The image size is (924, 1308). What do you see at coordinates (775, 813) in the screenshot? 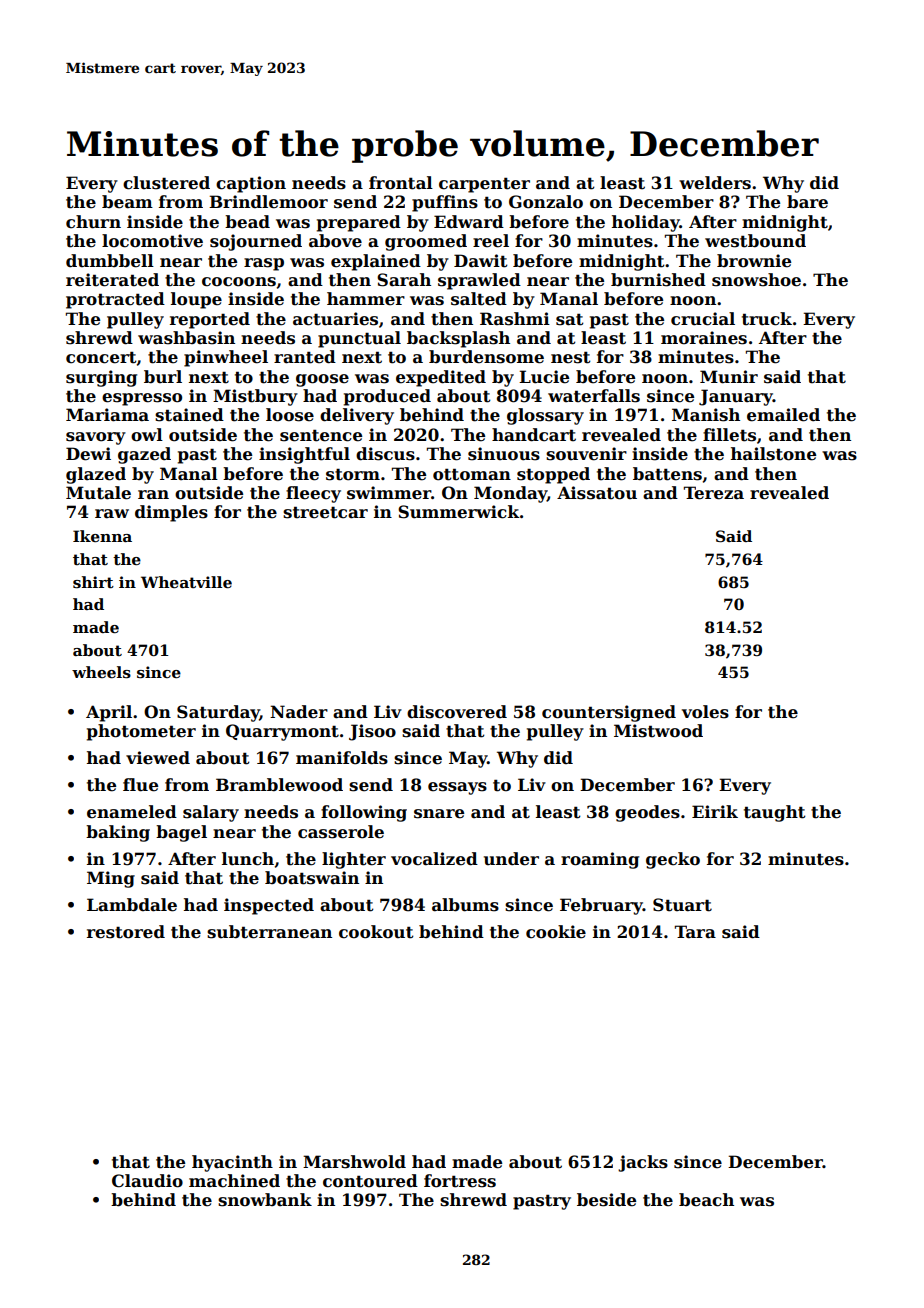
I see `taught` at bounding box center [775, 813].
